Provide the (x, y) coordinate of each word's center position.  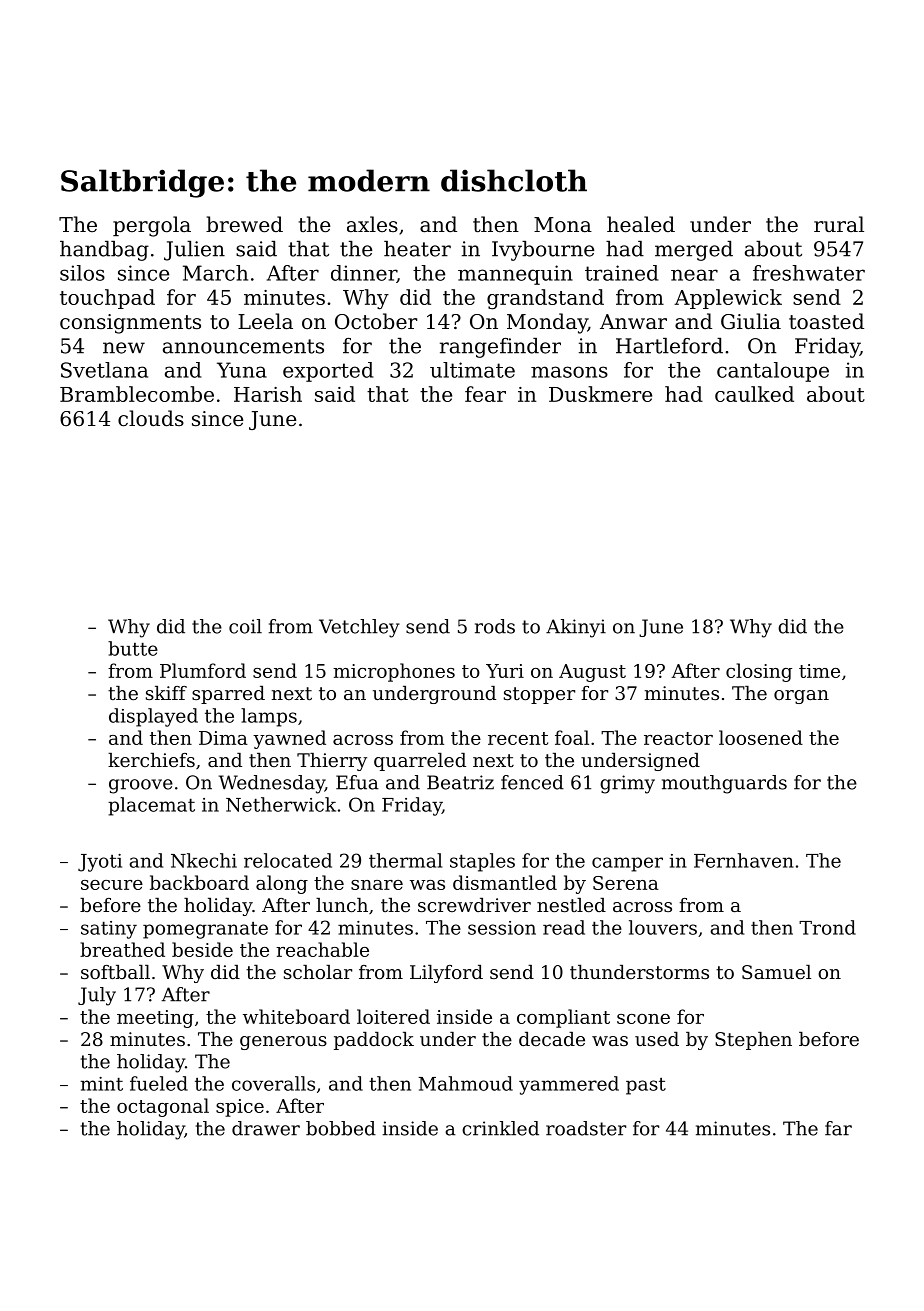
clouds (151, 418)
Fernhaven (744, 860)
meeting (155, 1019)
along (282, 884)
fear (485, 394)
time (819, 671)
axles (372, 224)
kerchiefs (151, 760)
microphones (394, 672)
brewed (244, 224)
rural (839, 224)
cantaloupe (773, 372)
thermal (405, 860)
